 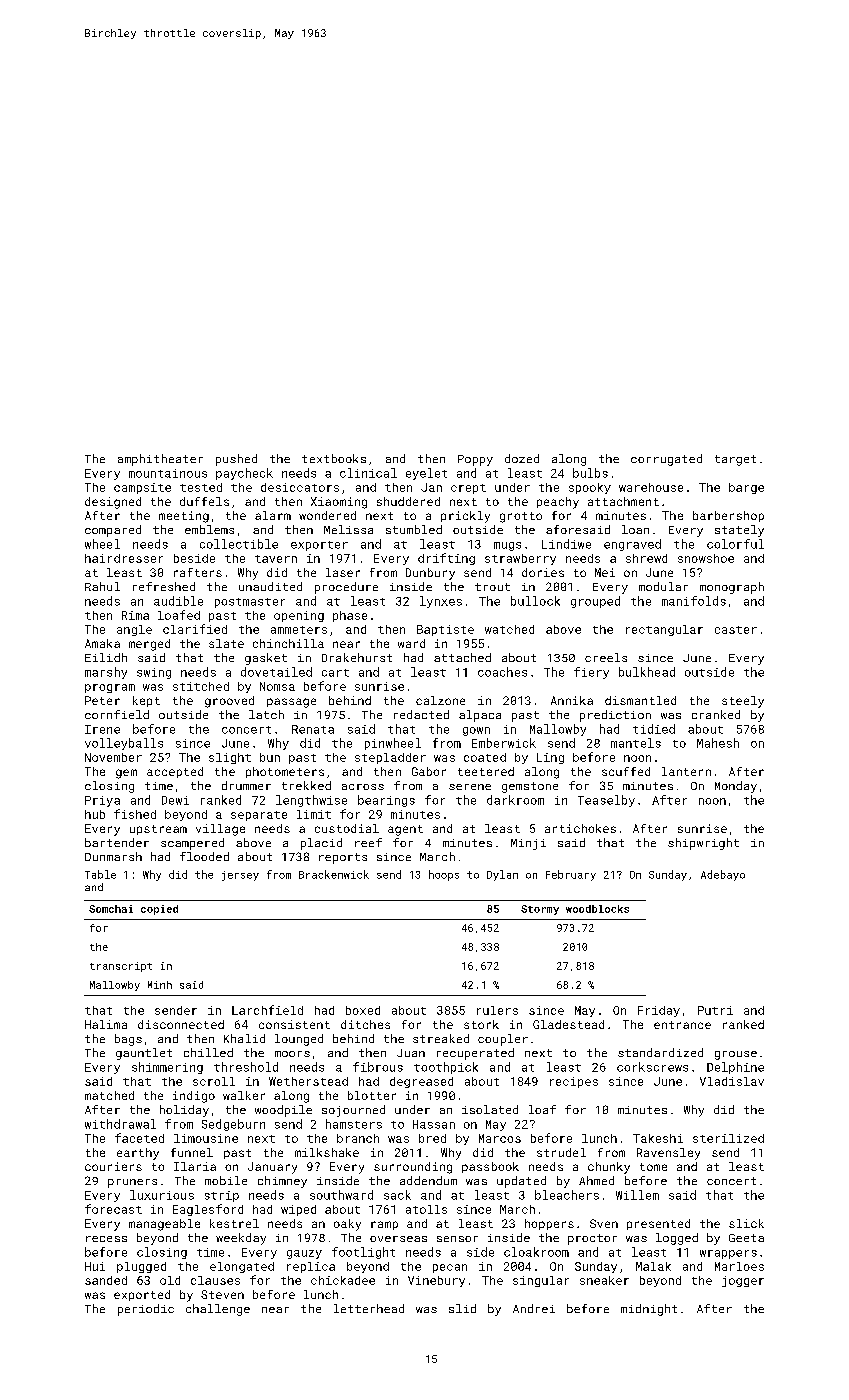 What do you see at coordinates (294, 1024) in the image?
I see `consistent` at bounding box center [294, 1024].
